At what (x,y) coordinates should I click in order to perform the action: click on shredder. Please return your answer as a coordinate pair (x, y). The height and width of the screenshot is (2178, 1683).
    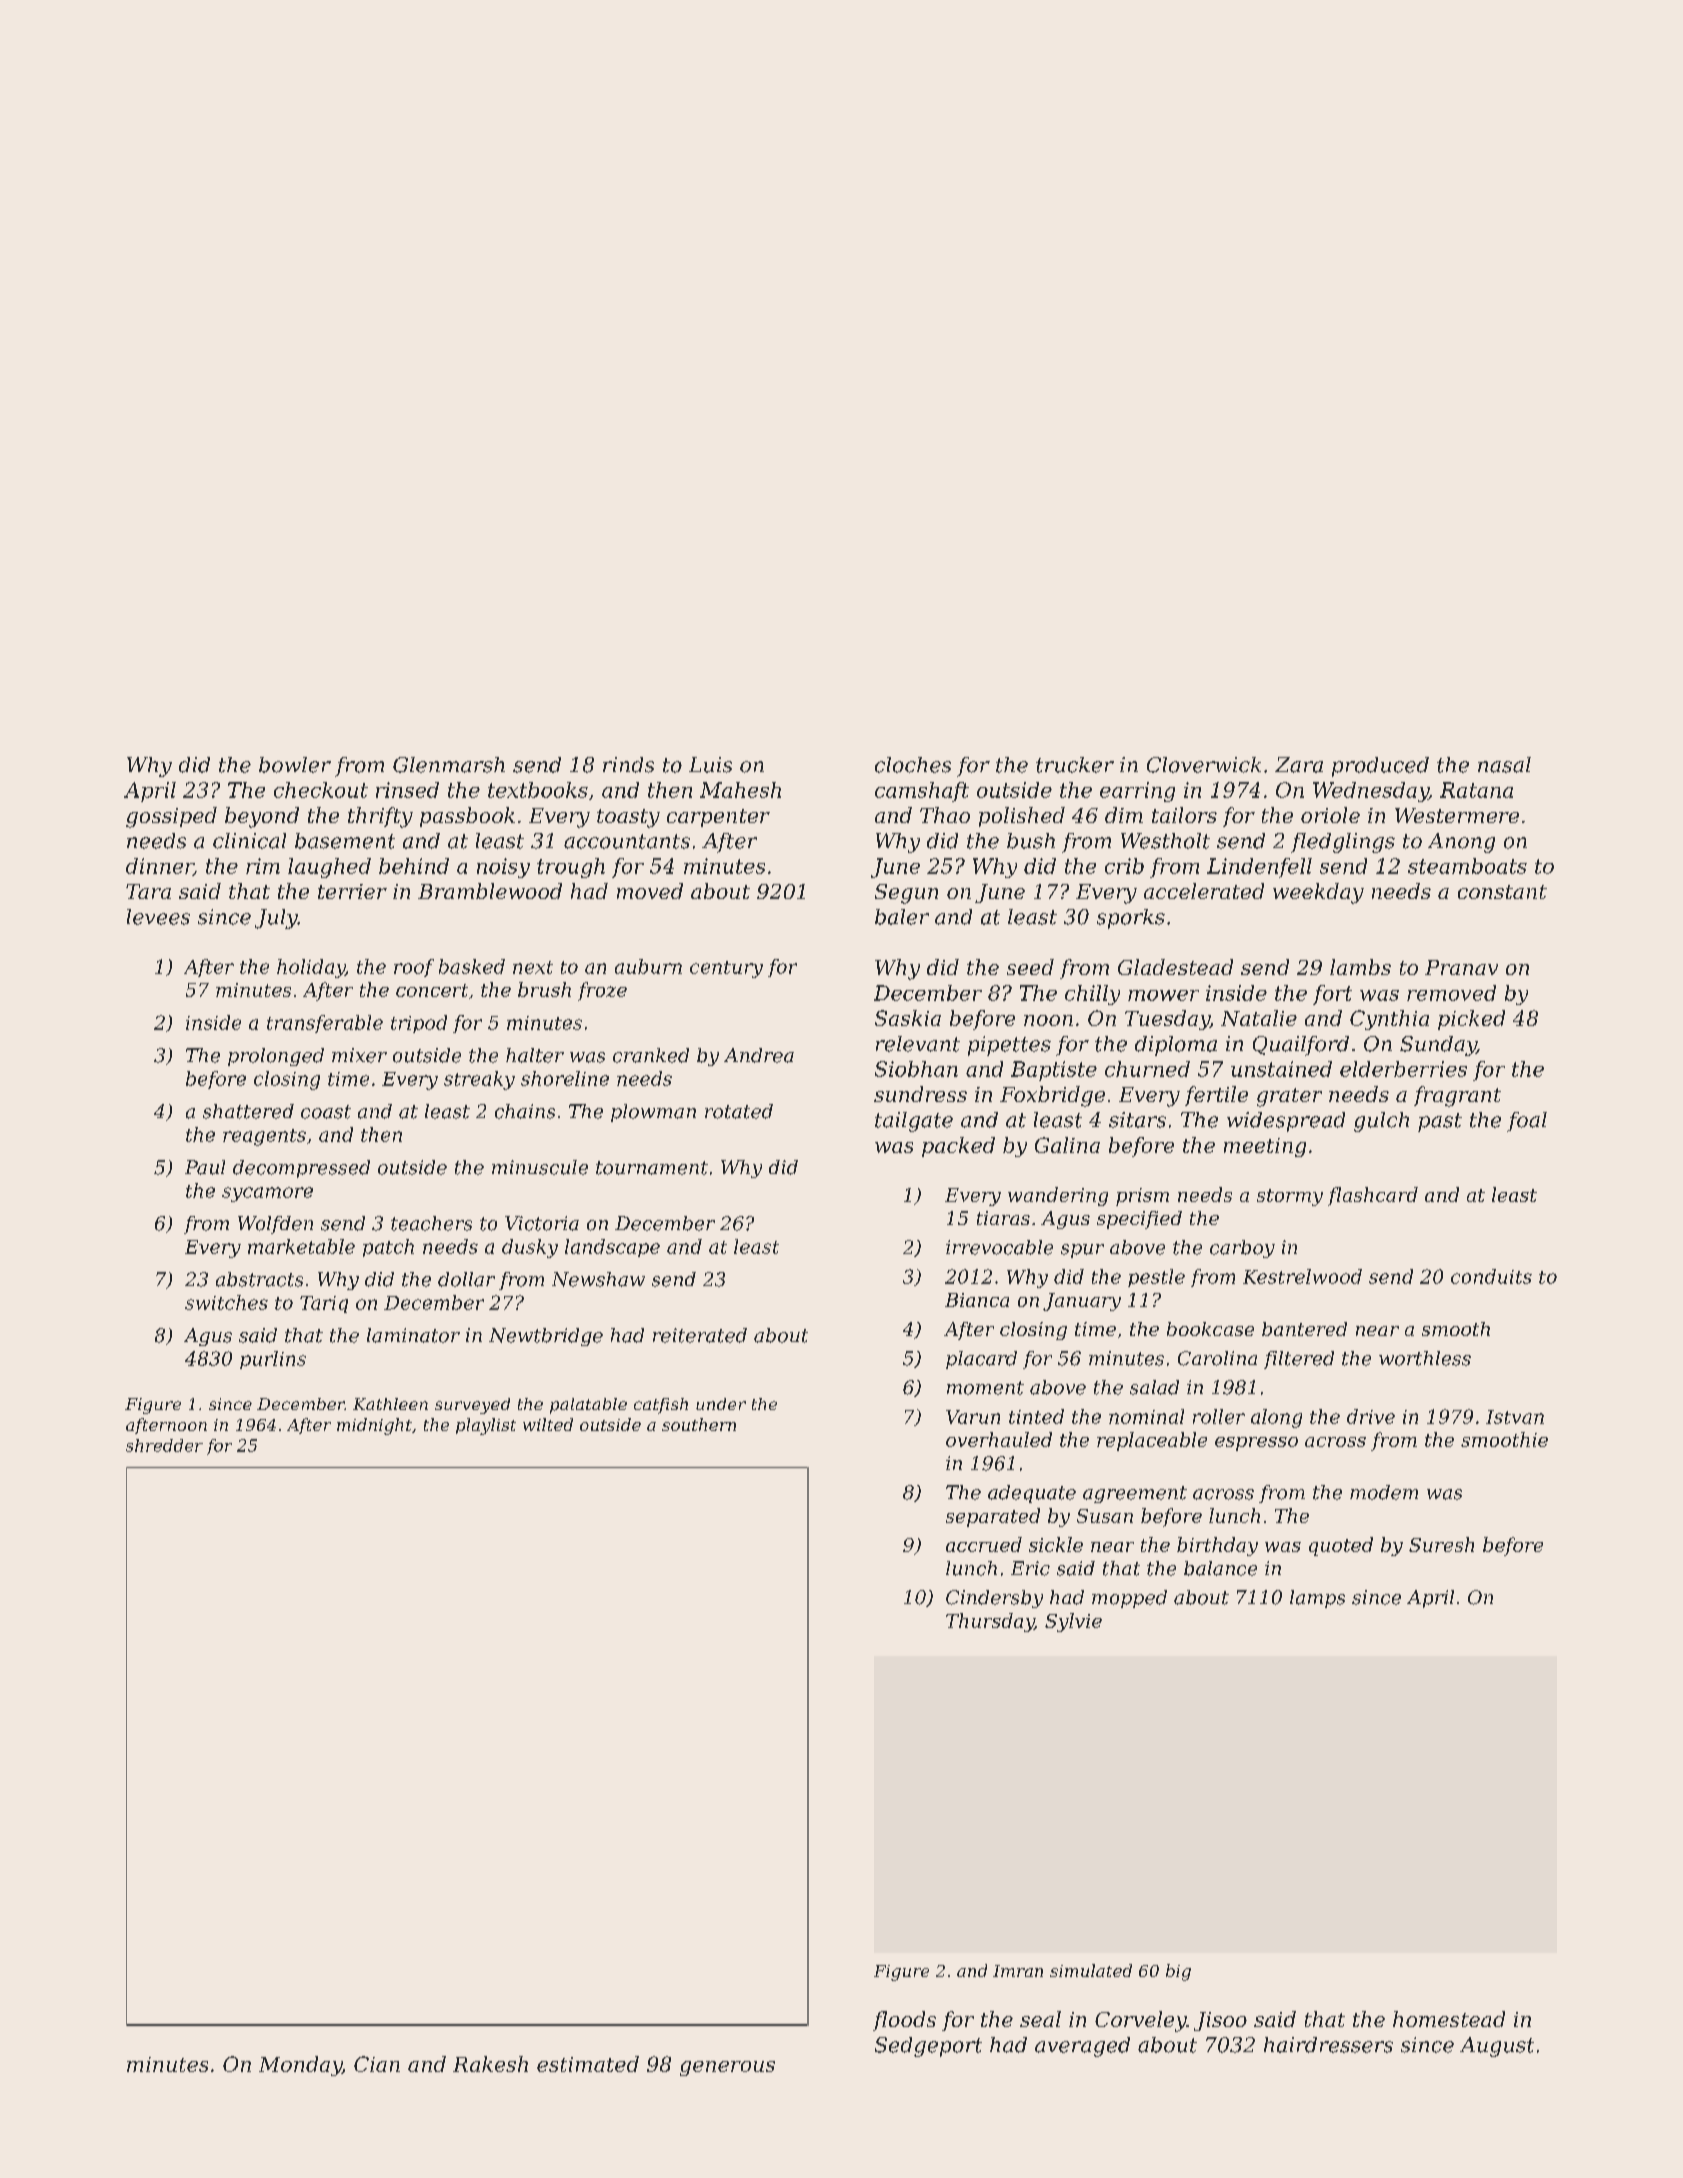
    Looking at the image, I should click on (164, 1445).
